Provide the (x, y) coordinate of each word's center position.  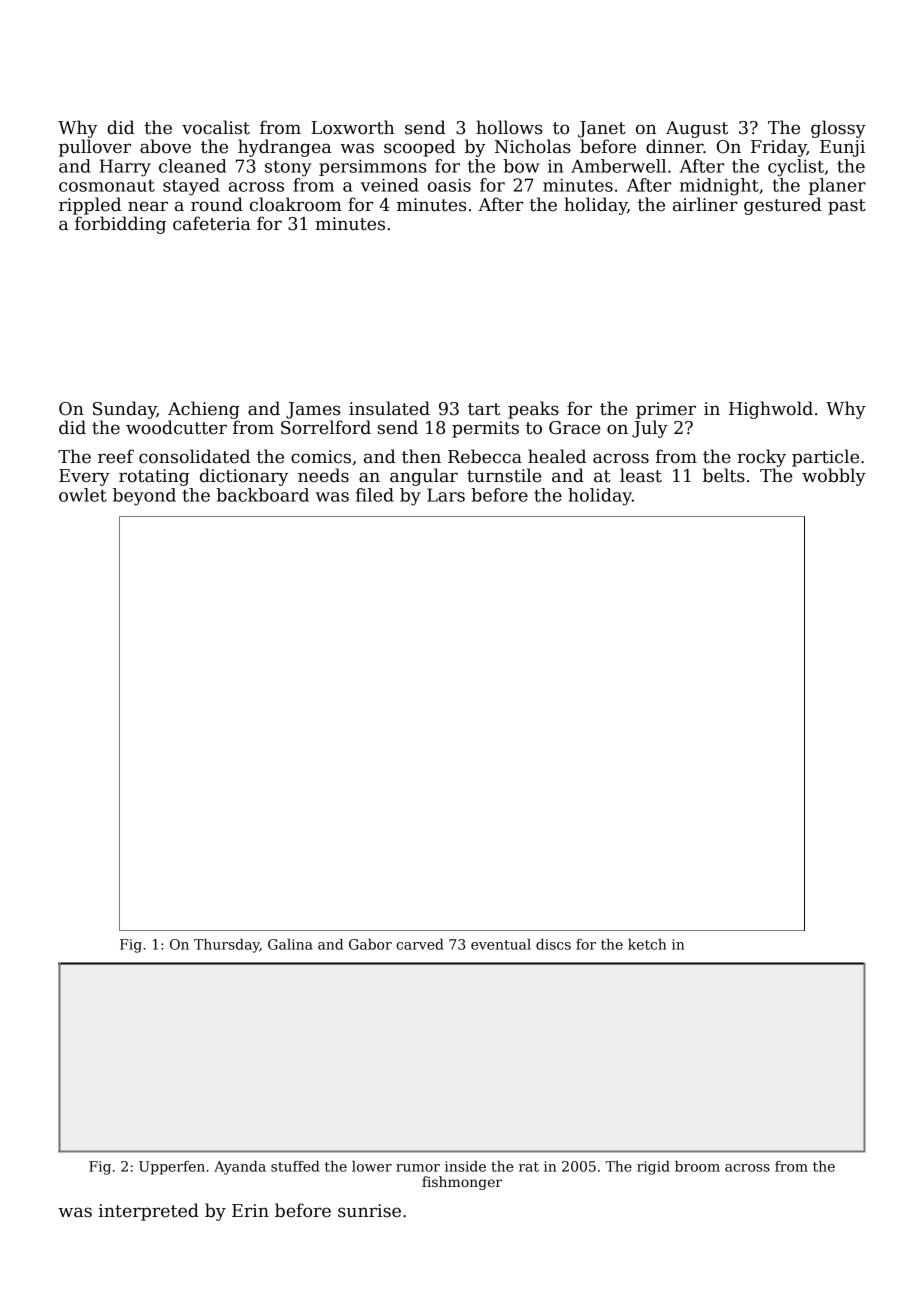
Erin (250, 1210)
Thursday (227, 946)
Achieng (204, 410)
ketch (647, 944)
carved (420, 944)
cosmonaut (107, 185)
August (697, 129)
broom (697, 1166)
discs (553, 944)
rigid (653, 1168)
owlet (83, 495)
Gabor (370, 944)
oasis (449, 185)
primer (666, 410)
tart (484, 409)
